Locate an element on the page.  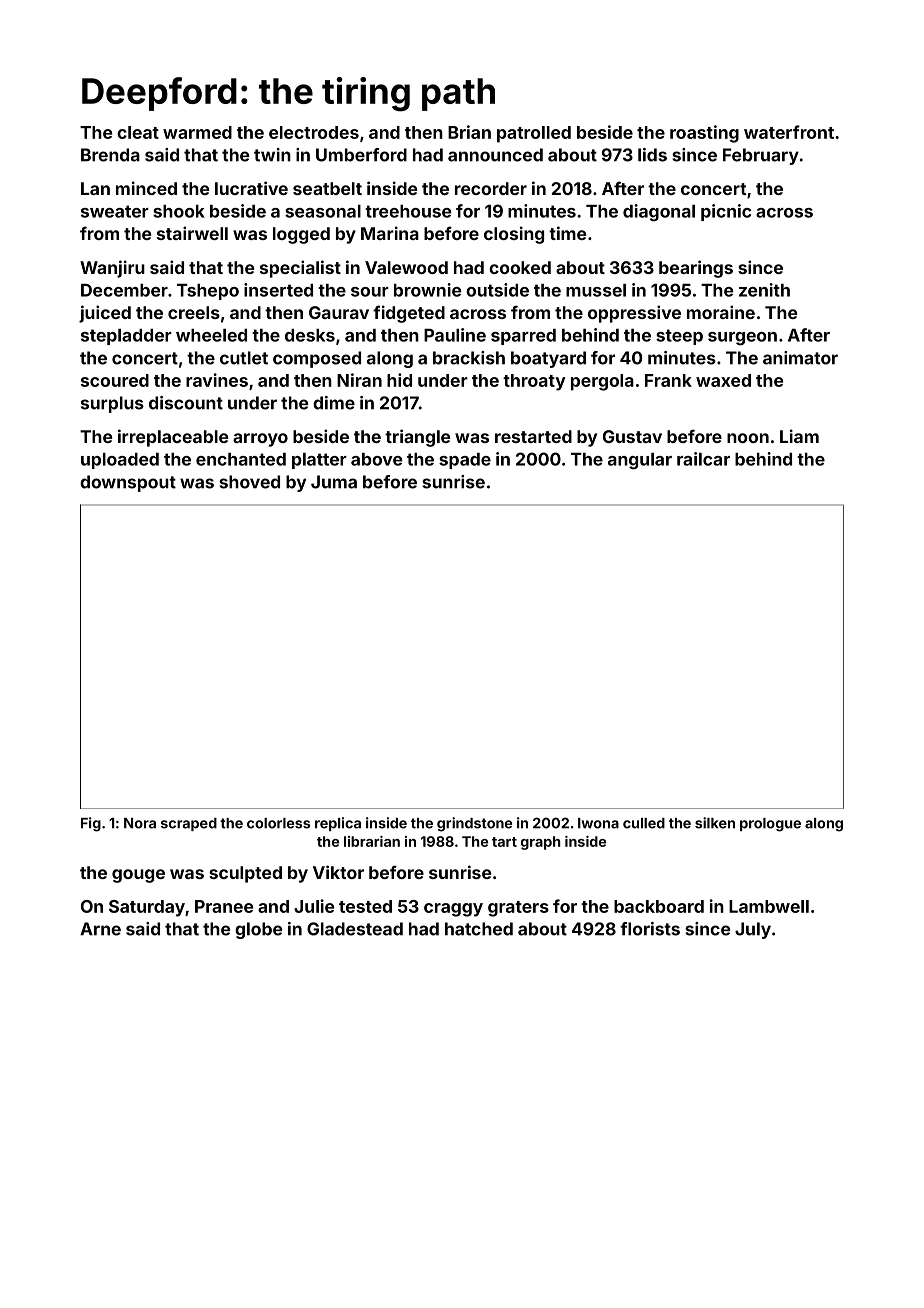
shoved is located at coordinates (249, 482).
